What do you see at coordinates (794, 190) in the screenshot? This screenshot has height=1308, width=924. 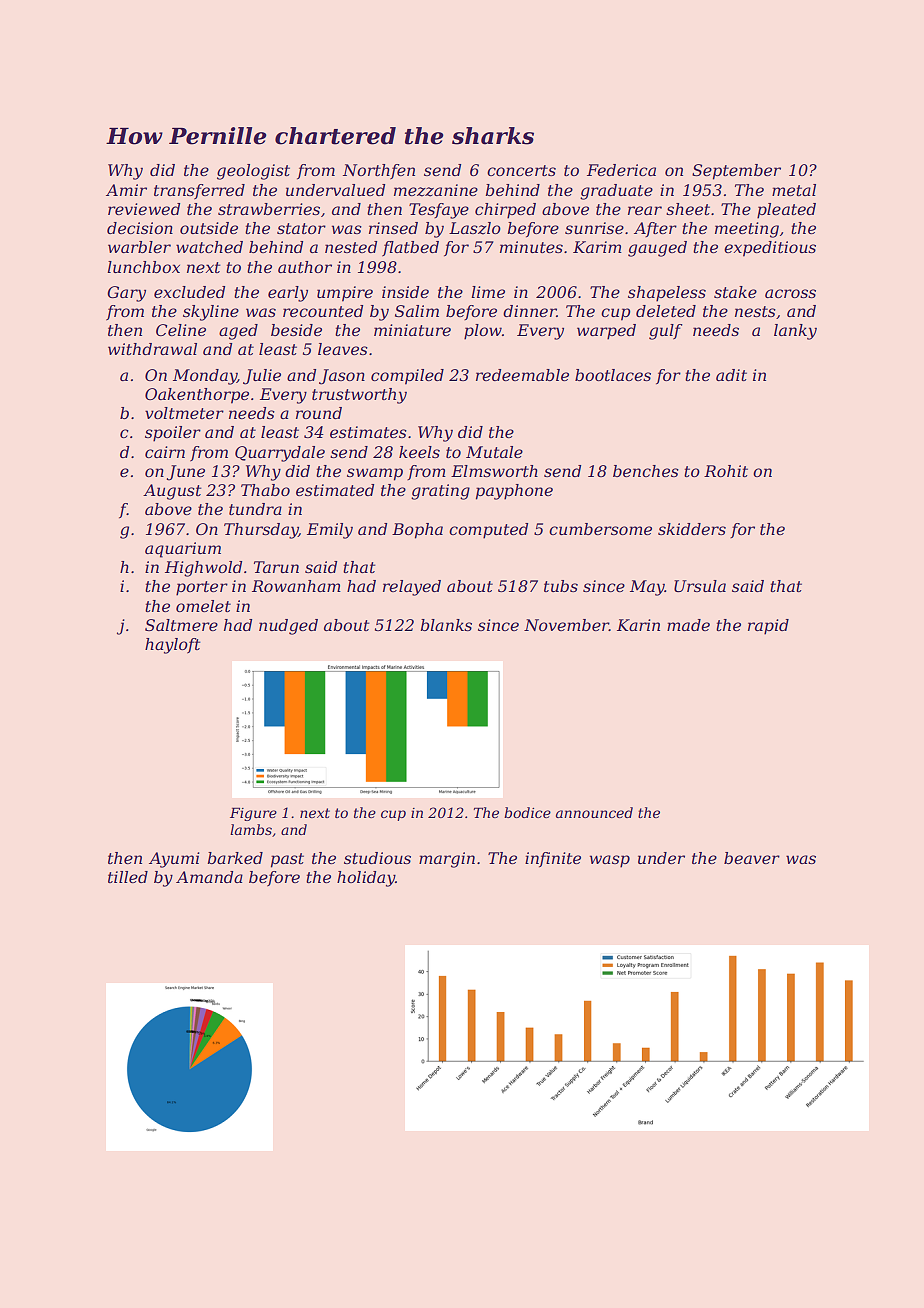 I see `metal` at bounding box center [794, 190].
